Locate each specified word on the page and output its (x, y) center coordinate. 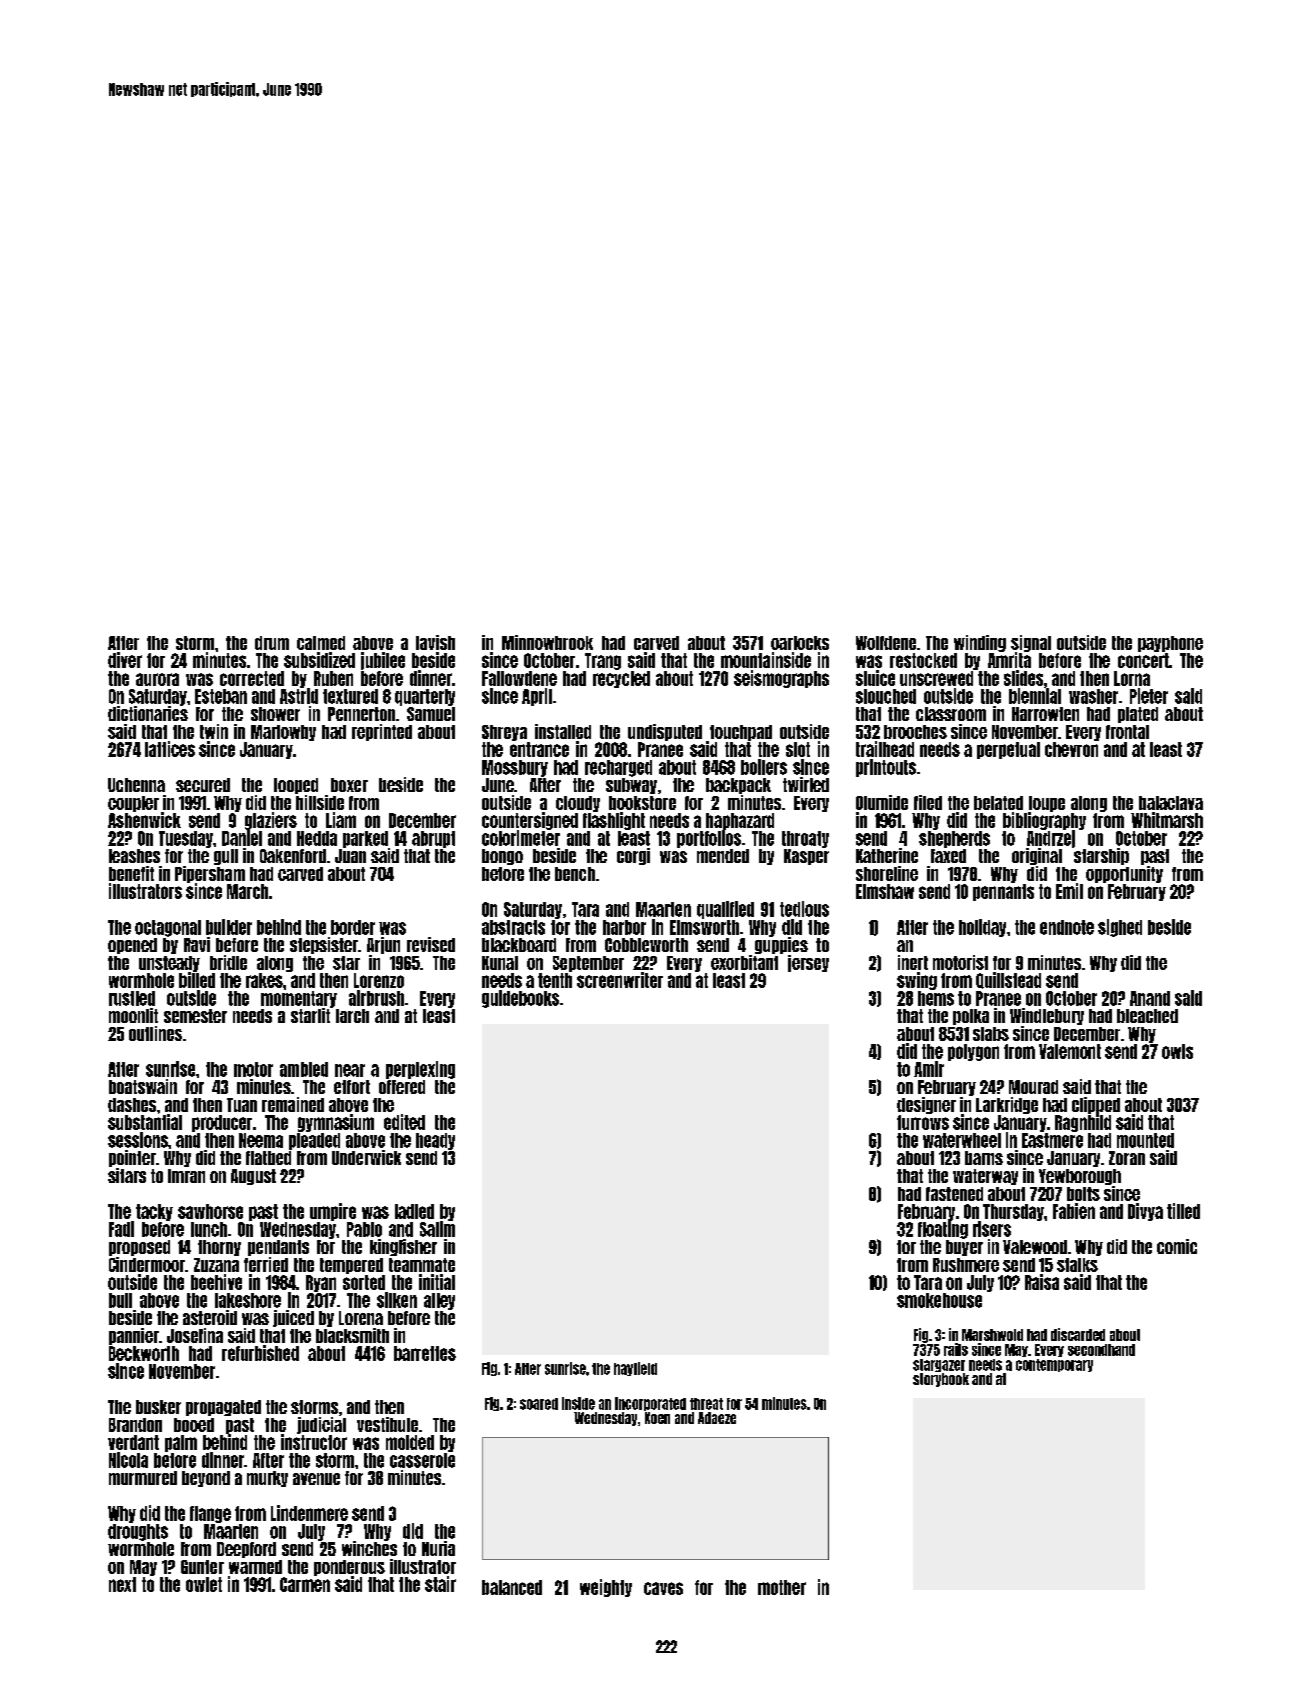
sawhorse (210, 1211)
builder (229, 927)
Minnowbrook (547, 642)
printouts (886, 768)
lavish (435, 642)
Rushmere (966, 1265)
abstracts (513, 927)
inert (913, 962)
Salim (437, 1229)
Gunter (202, 1567)
